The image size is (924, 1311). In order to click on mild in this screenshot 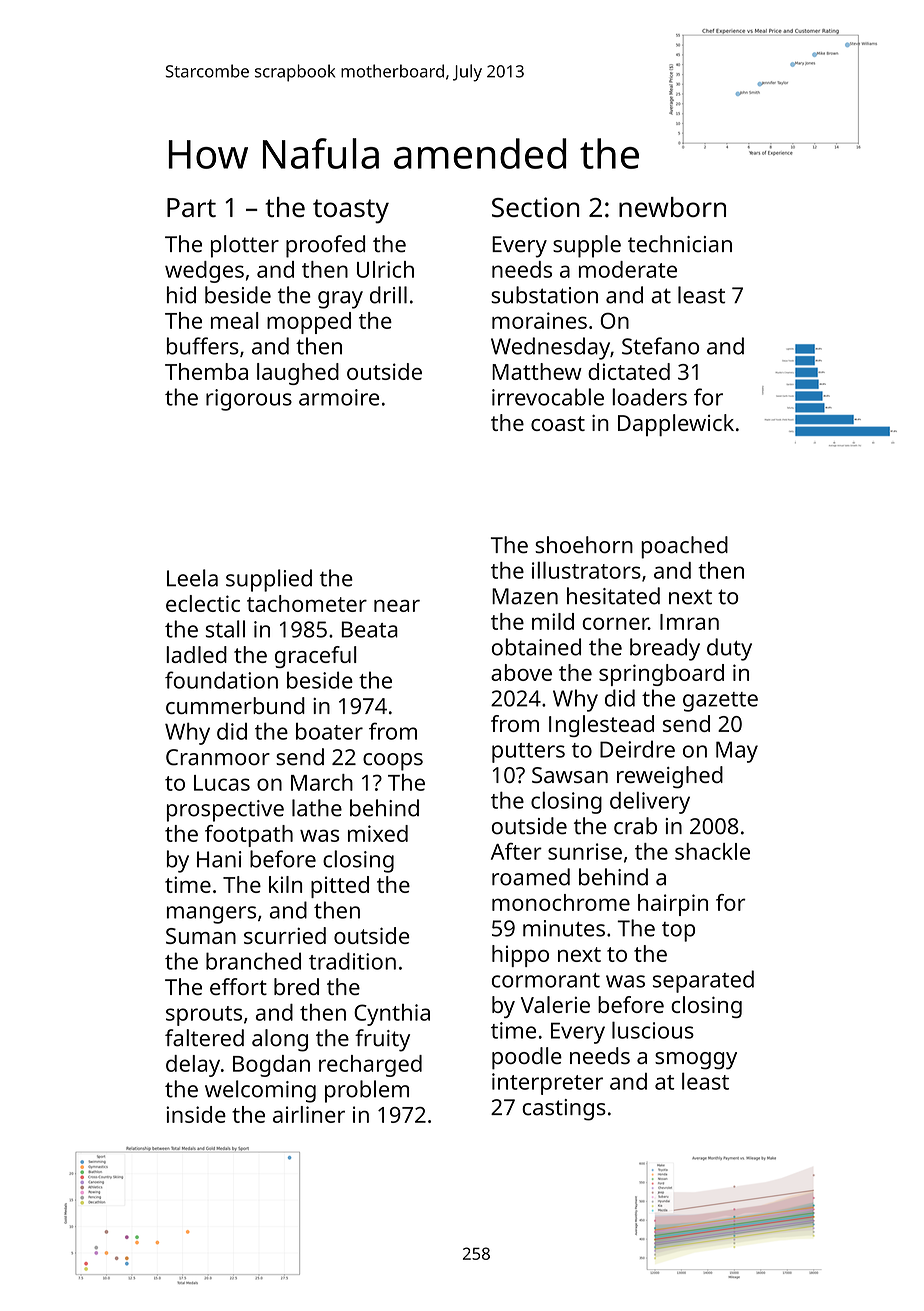, I will do `click(553, 621)`.
